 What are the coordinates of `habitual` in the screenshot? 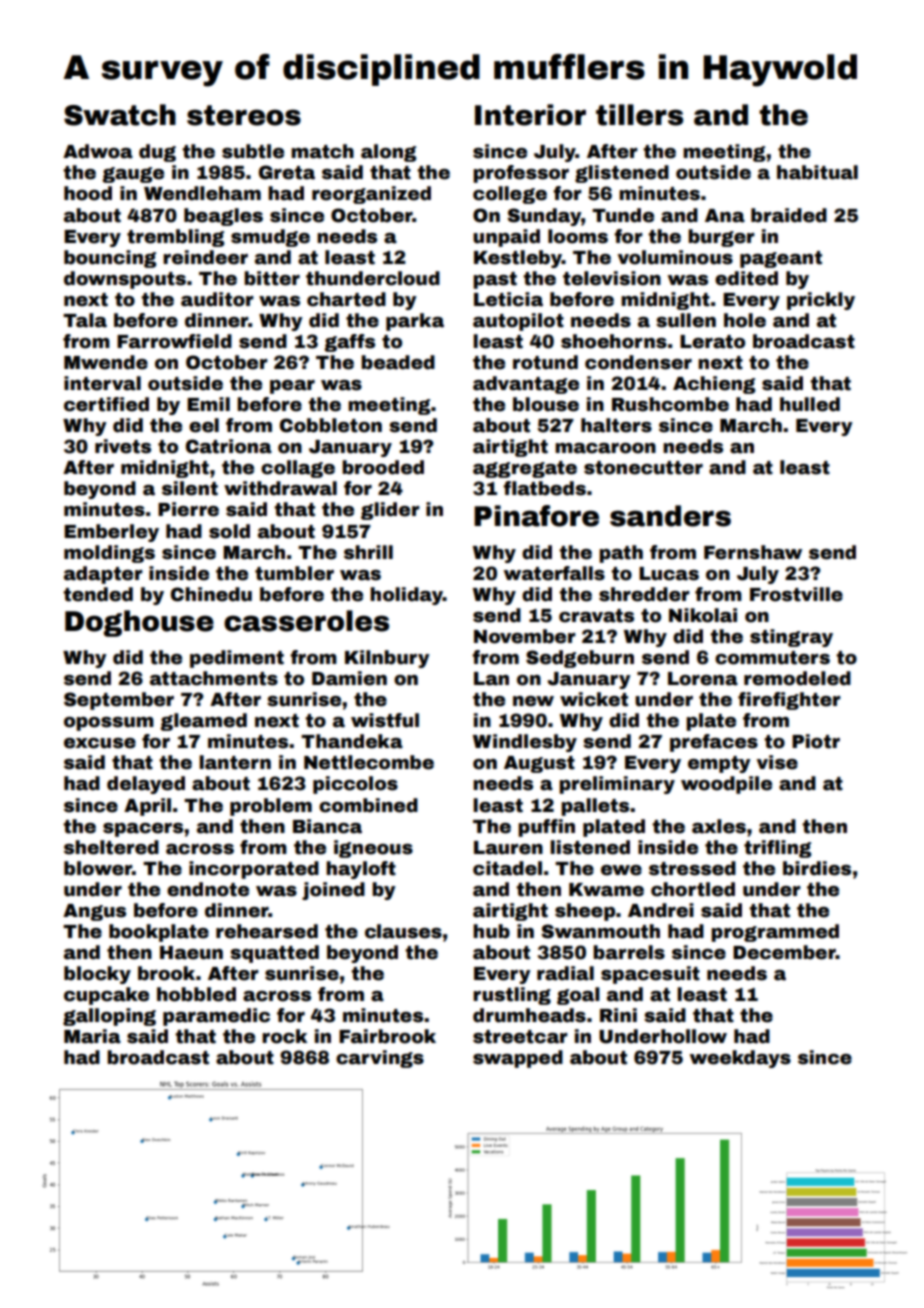 It's located at (817, 172).
